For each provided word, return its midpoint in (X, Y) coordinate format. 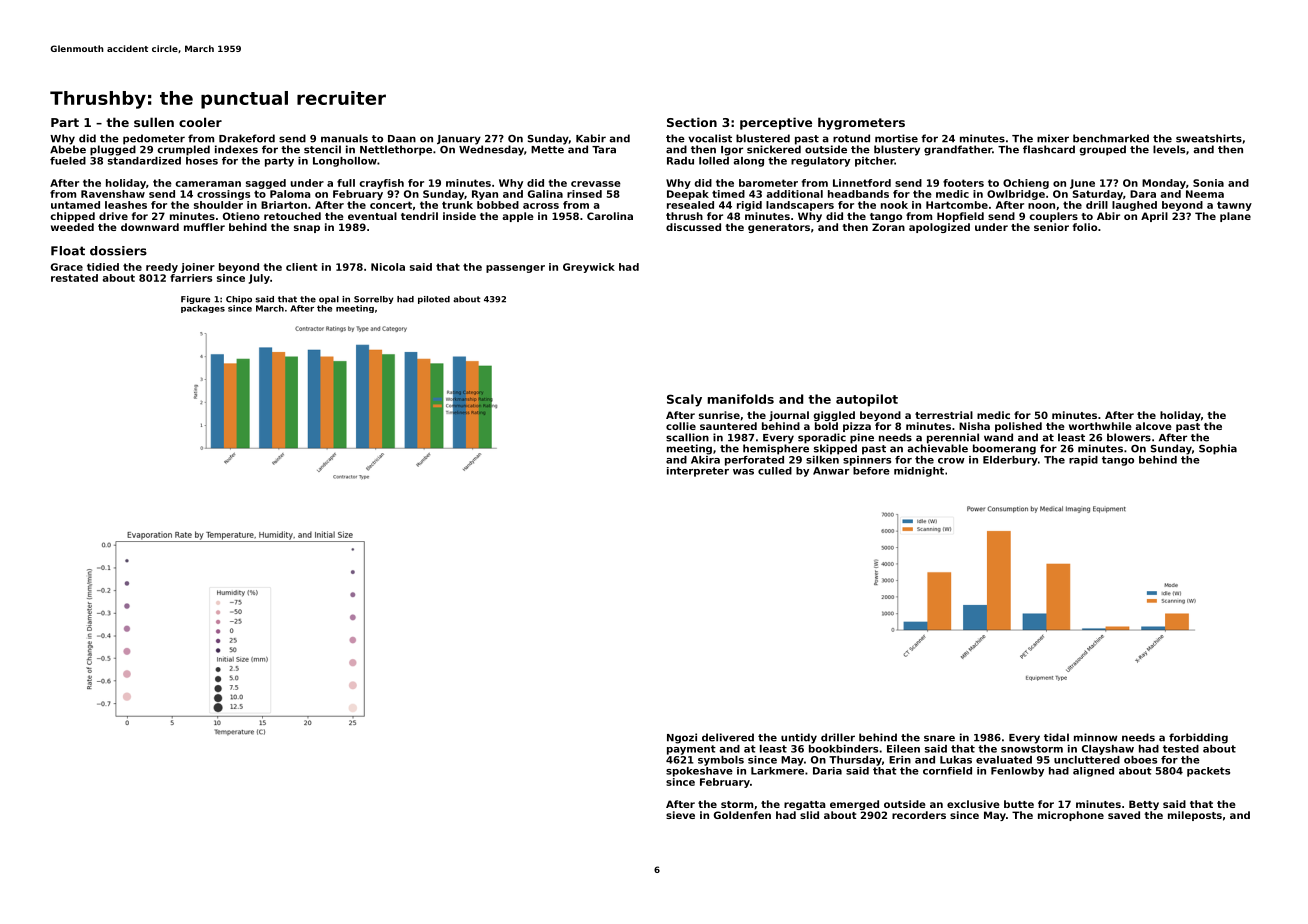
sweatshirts (1209, 138)
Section (692, 122)
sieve (680, 815)
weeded (72, 227)
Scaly (684, 400)
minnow (1096, 737)
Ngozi (682, 738)
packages (203, 309)
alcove (1153, 426)
